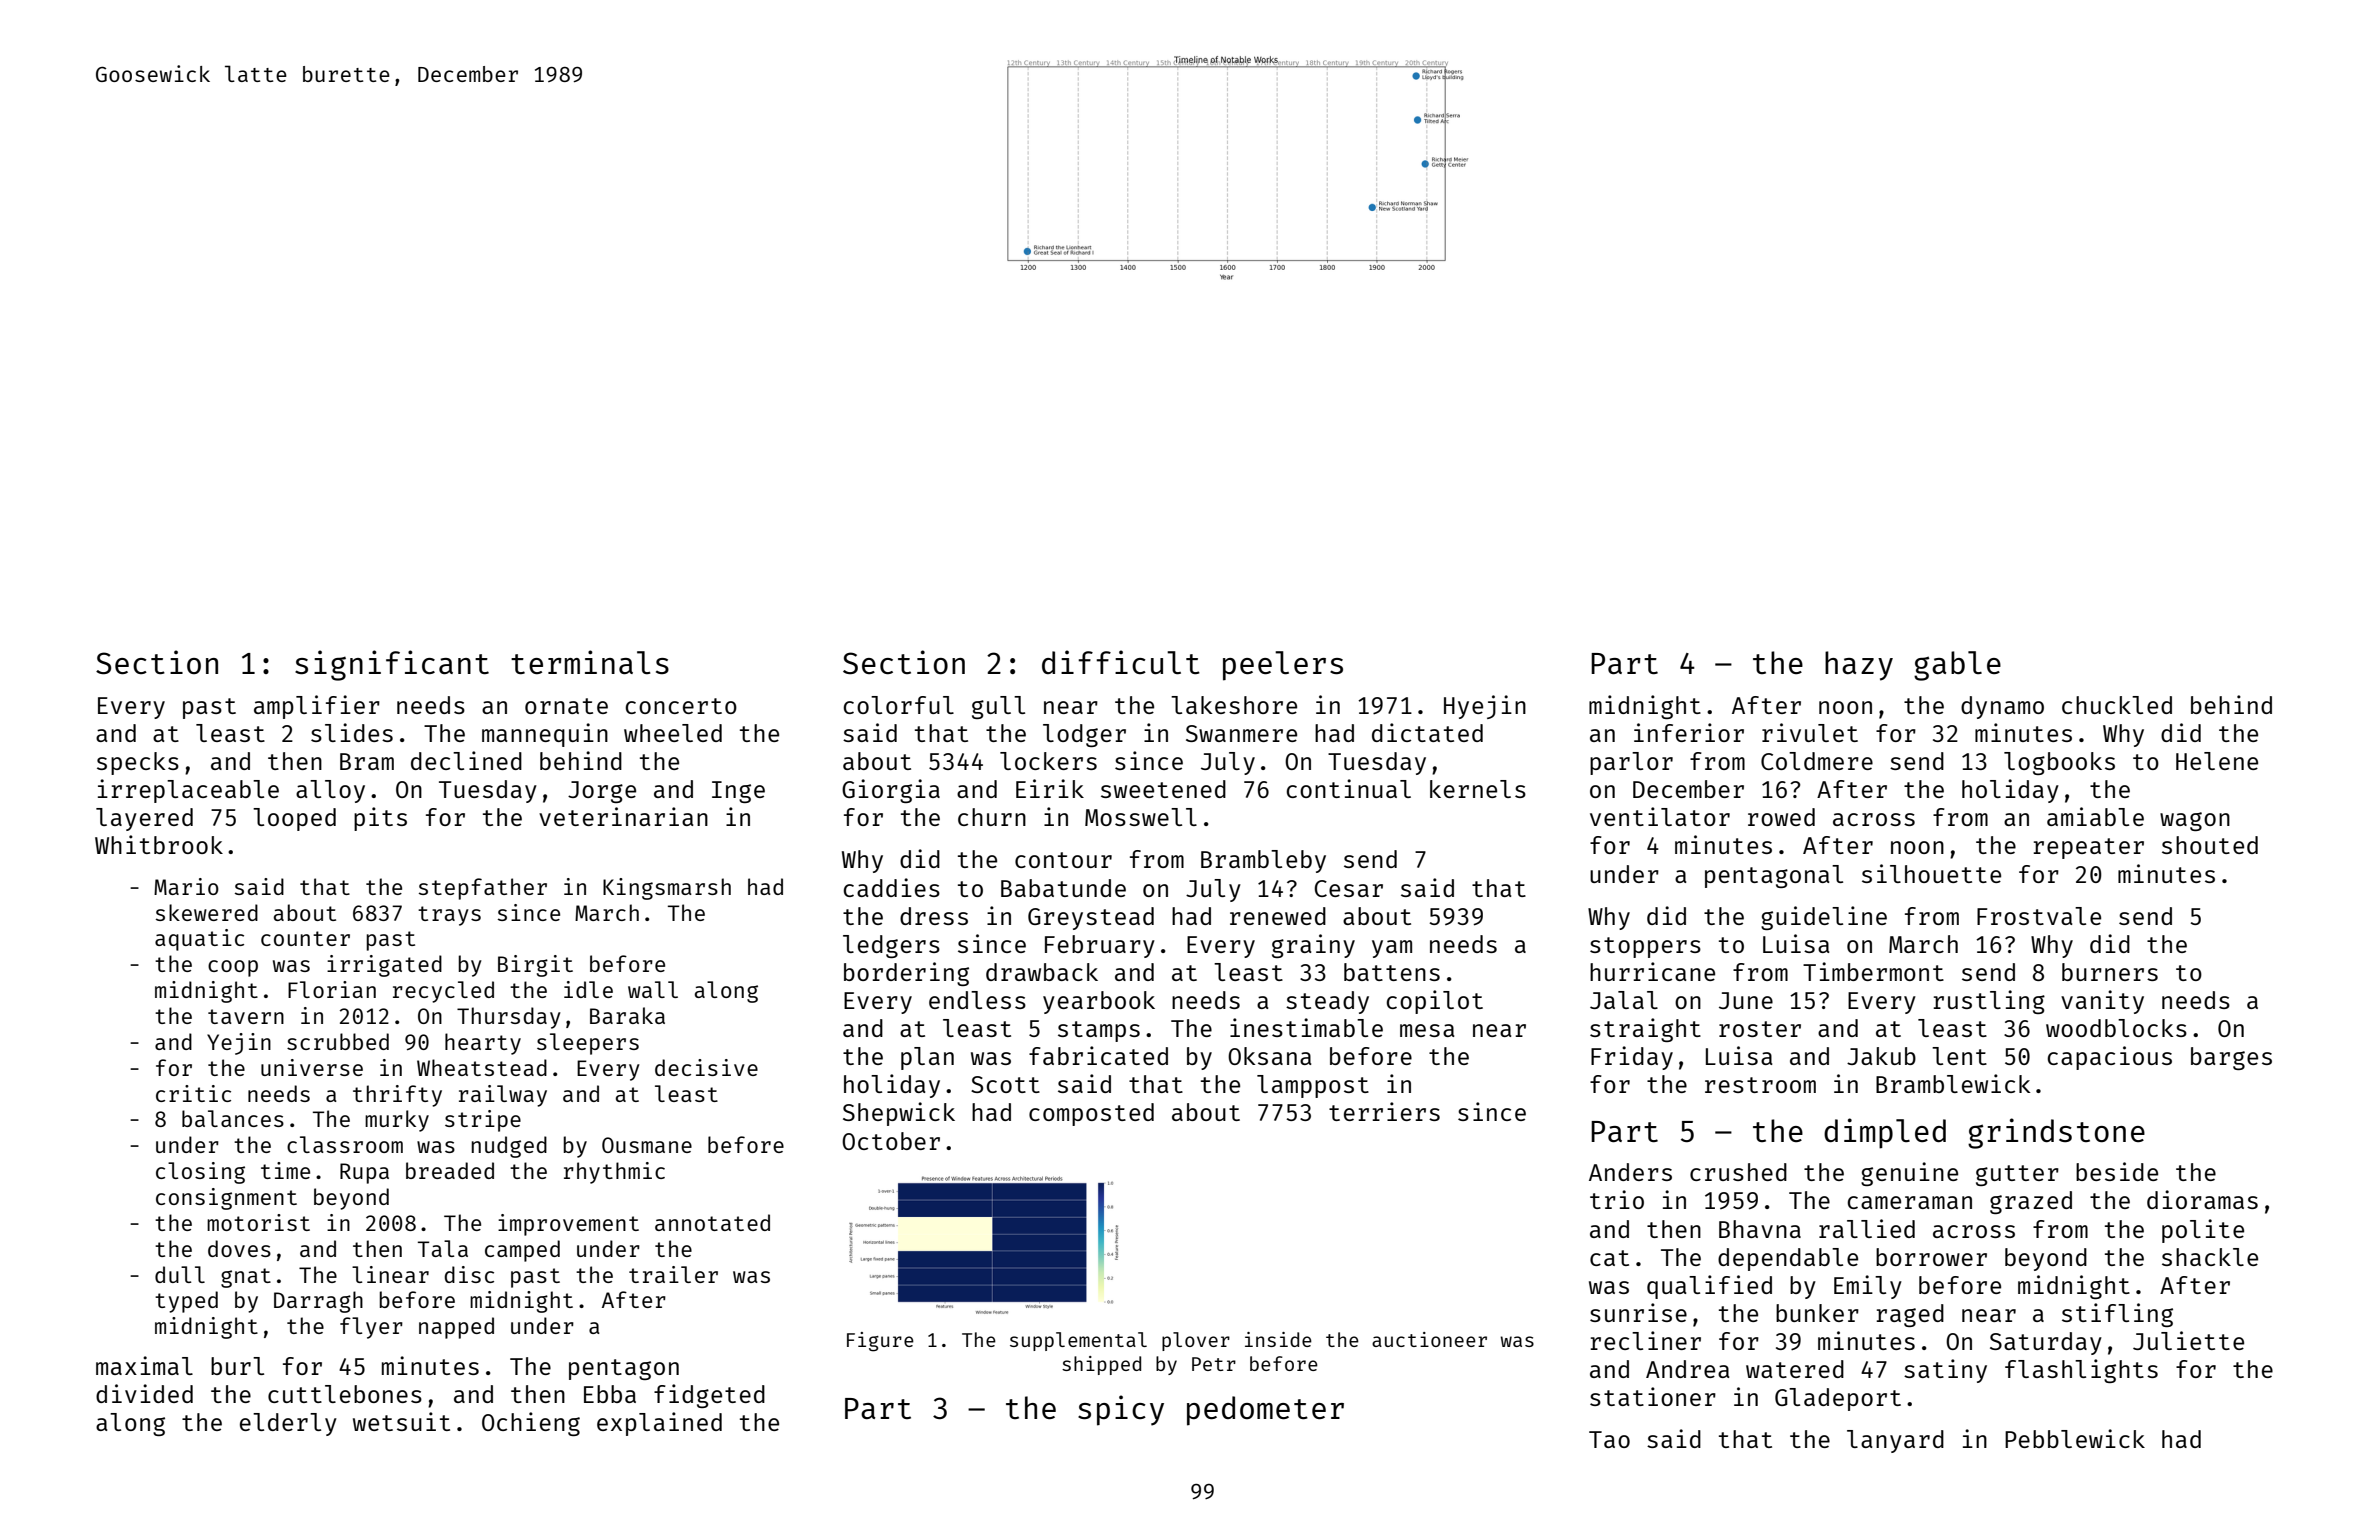  Describe the element at coordinates (531, 1424) in the image. I see `Ochieng` at that location.
